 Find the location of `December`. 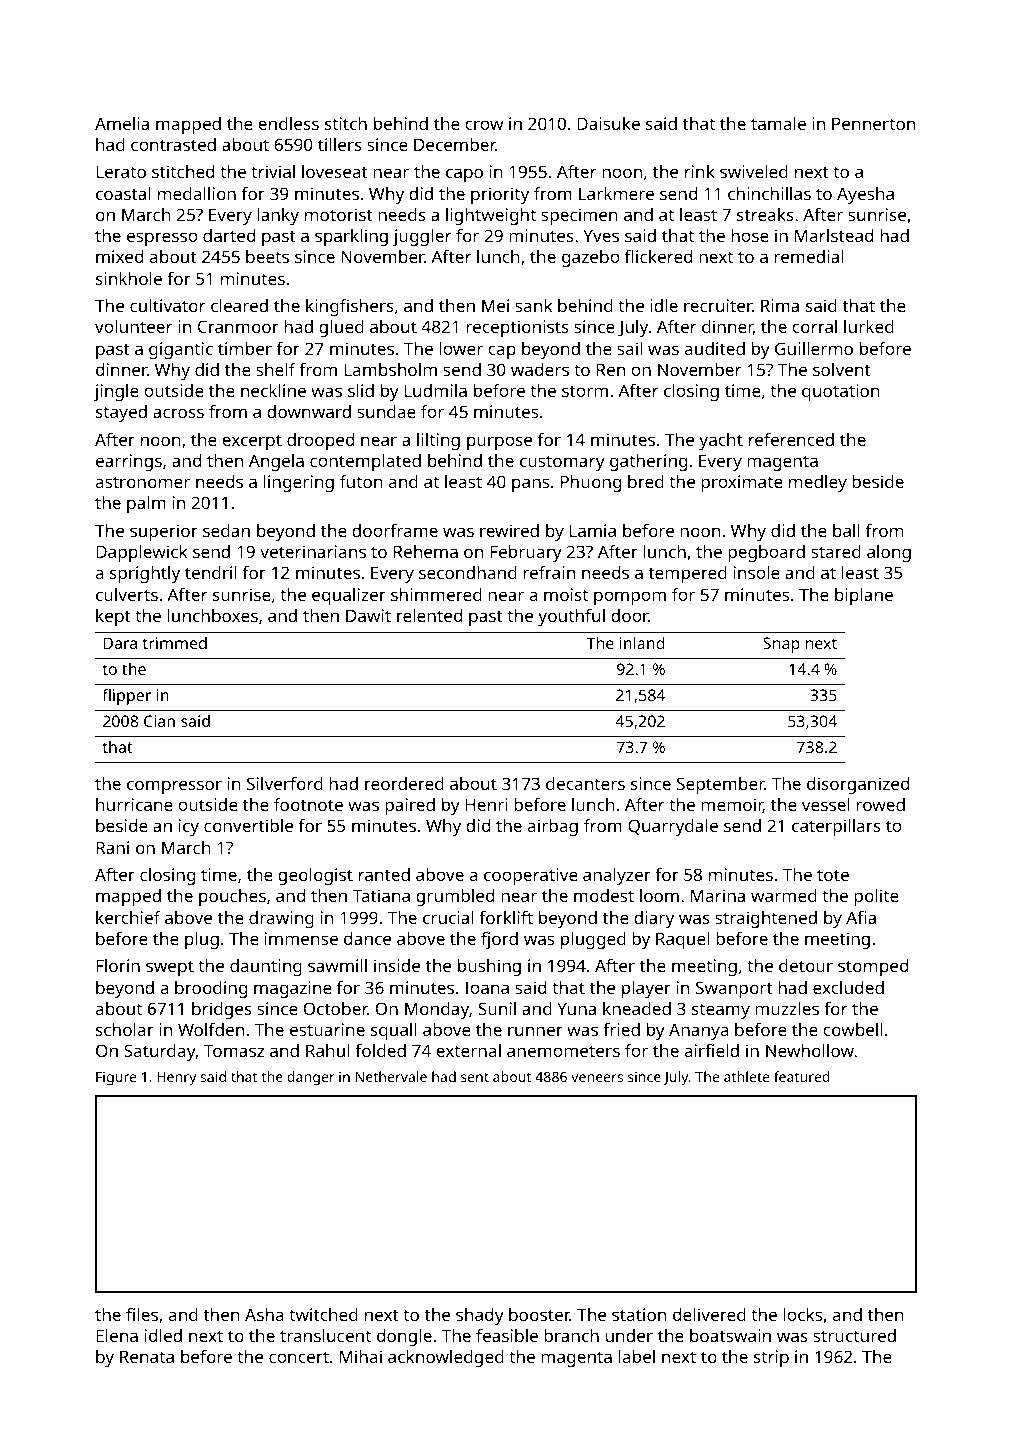

December is located at coordinates (455, 144).
